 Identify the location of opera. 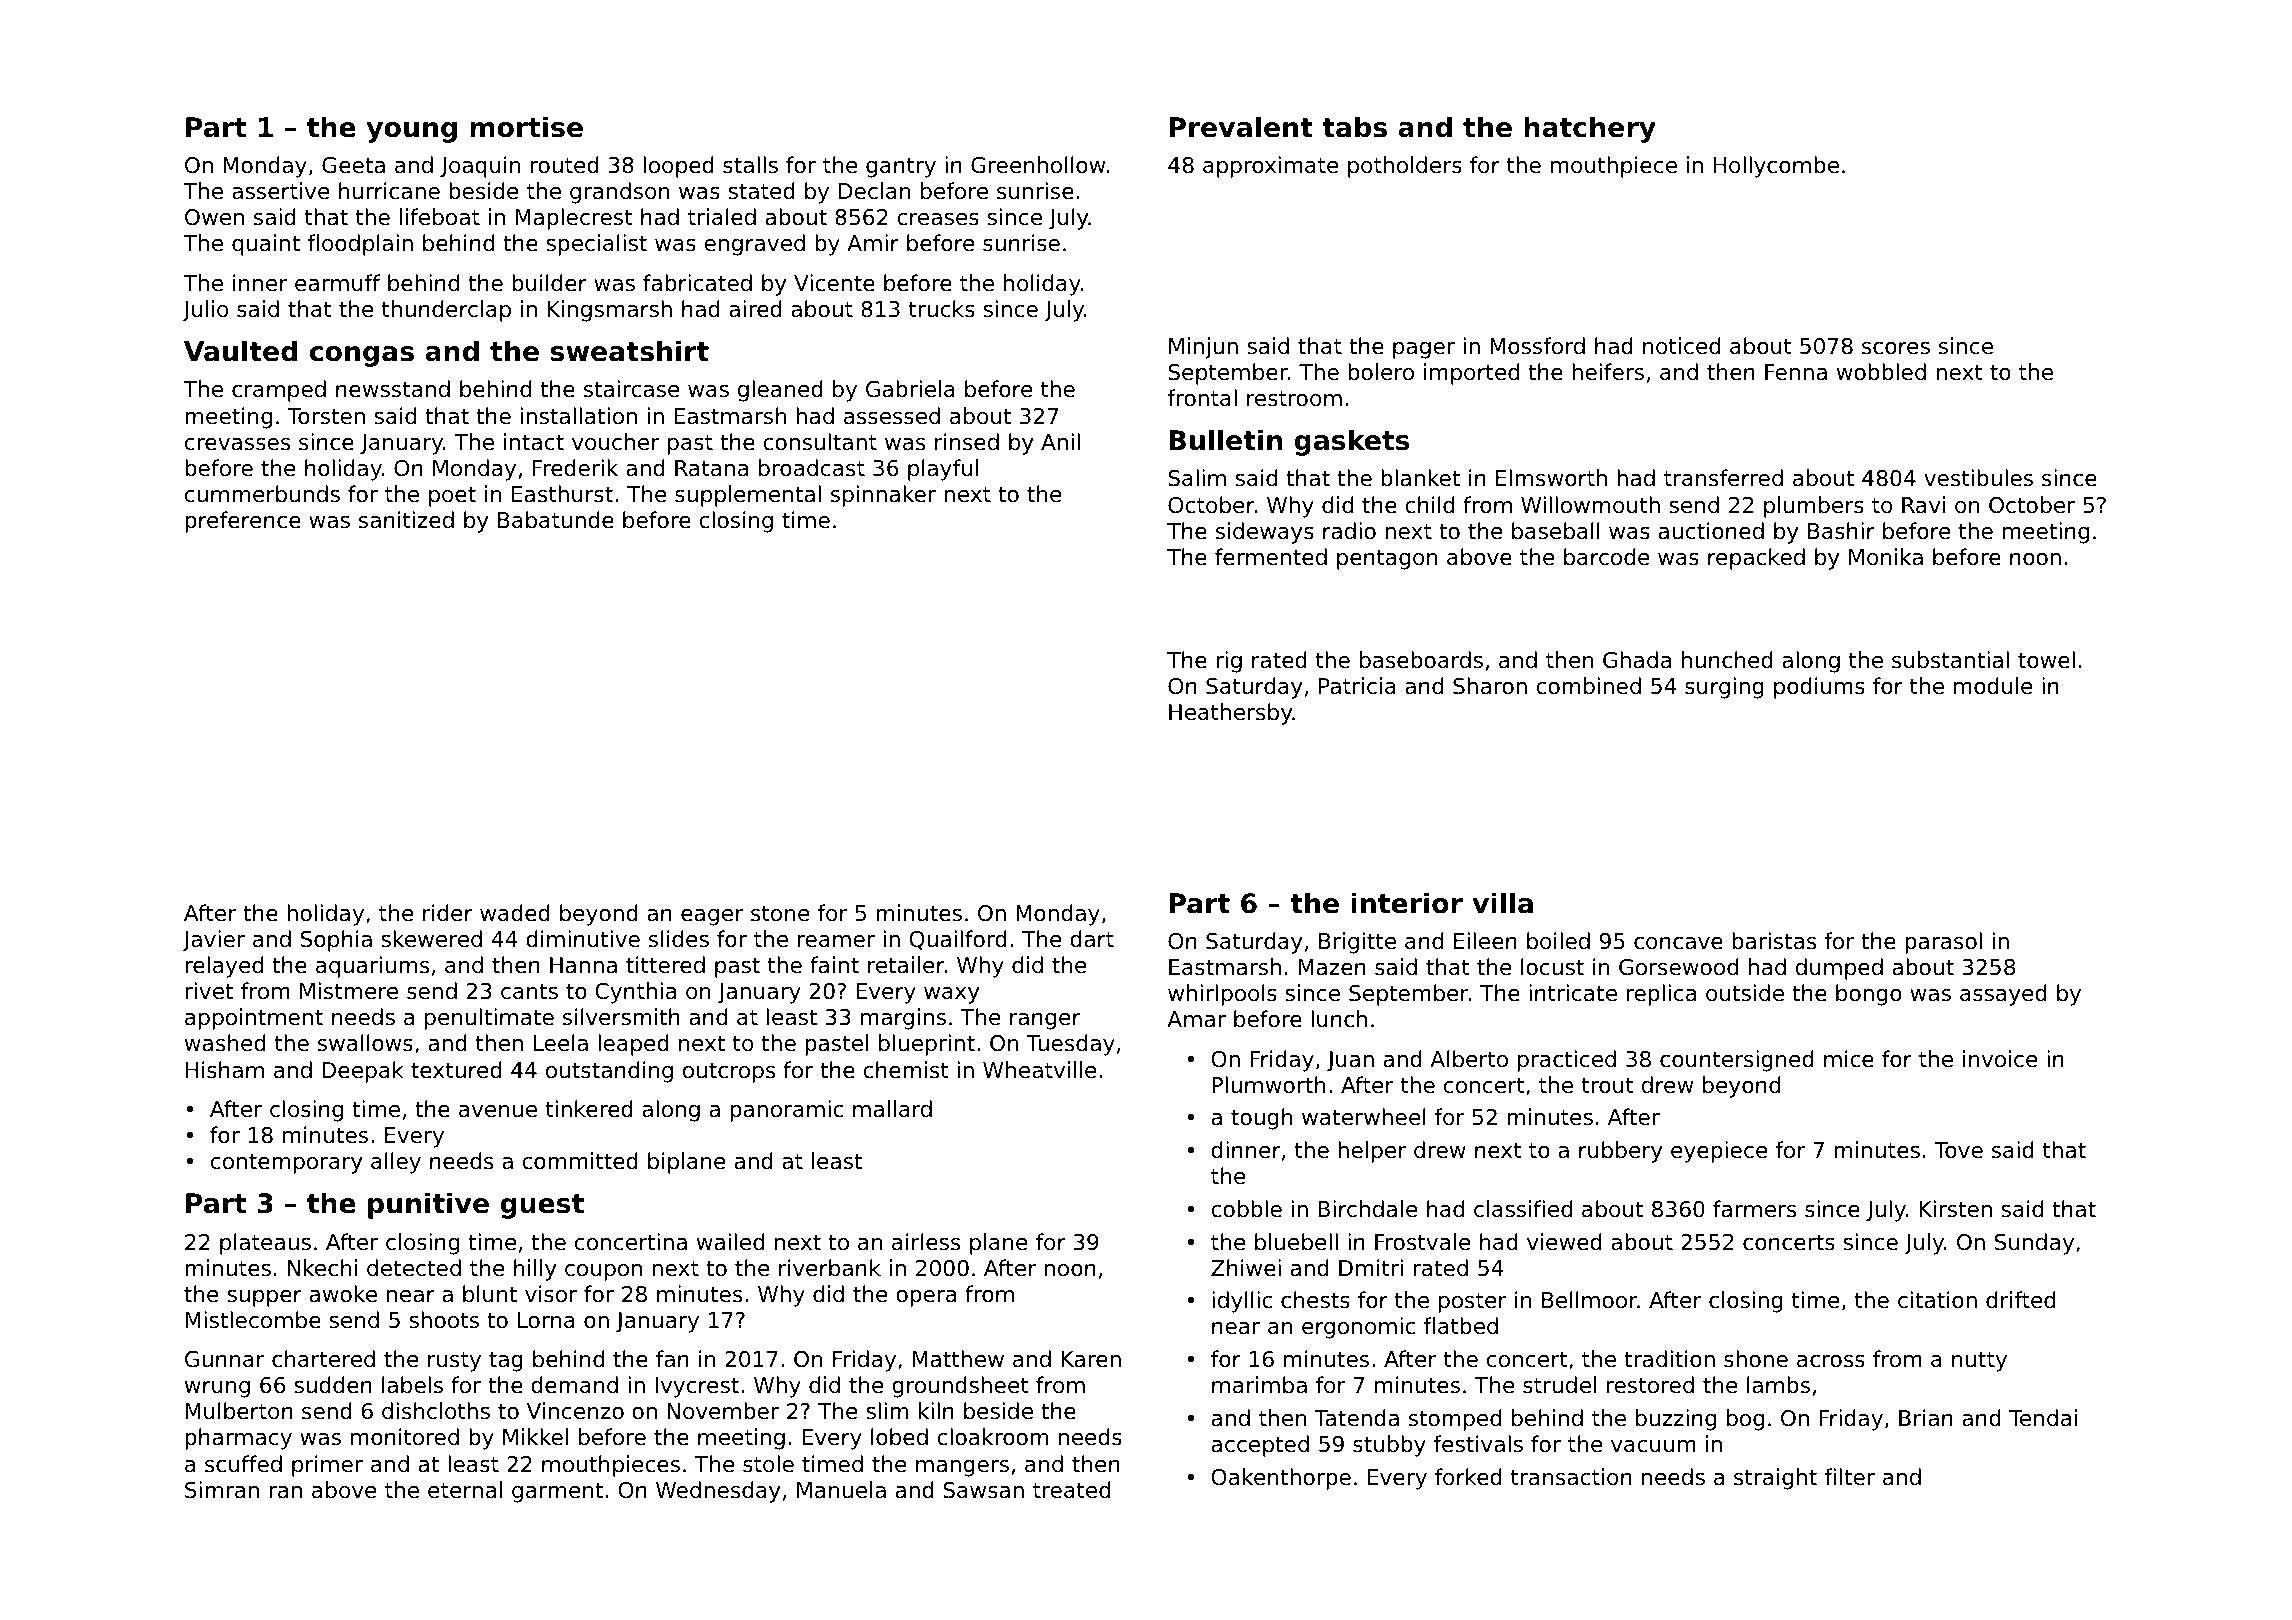
(926, 1298).
